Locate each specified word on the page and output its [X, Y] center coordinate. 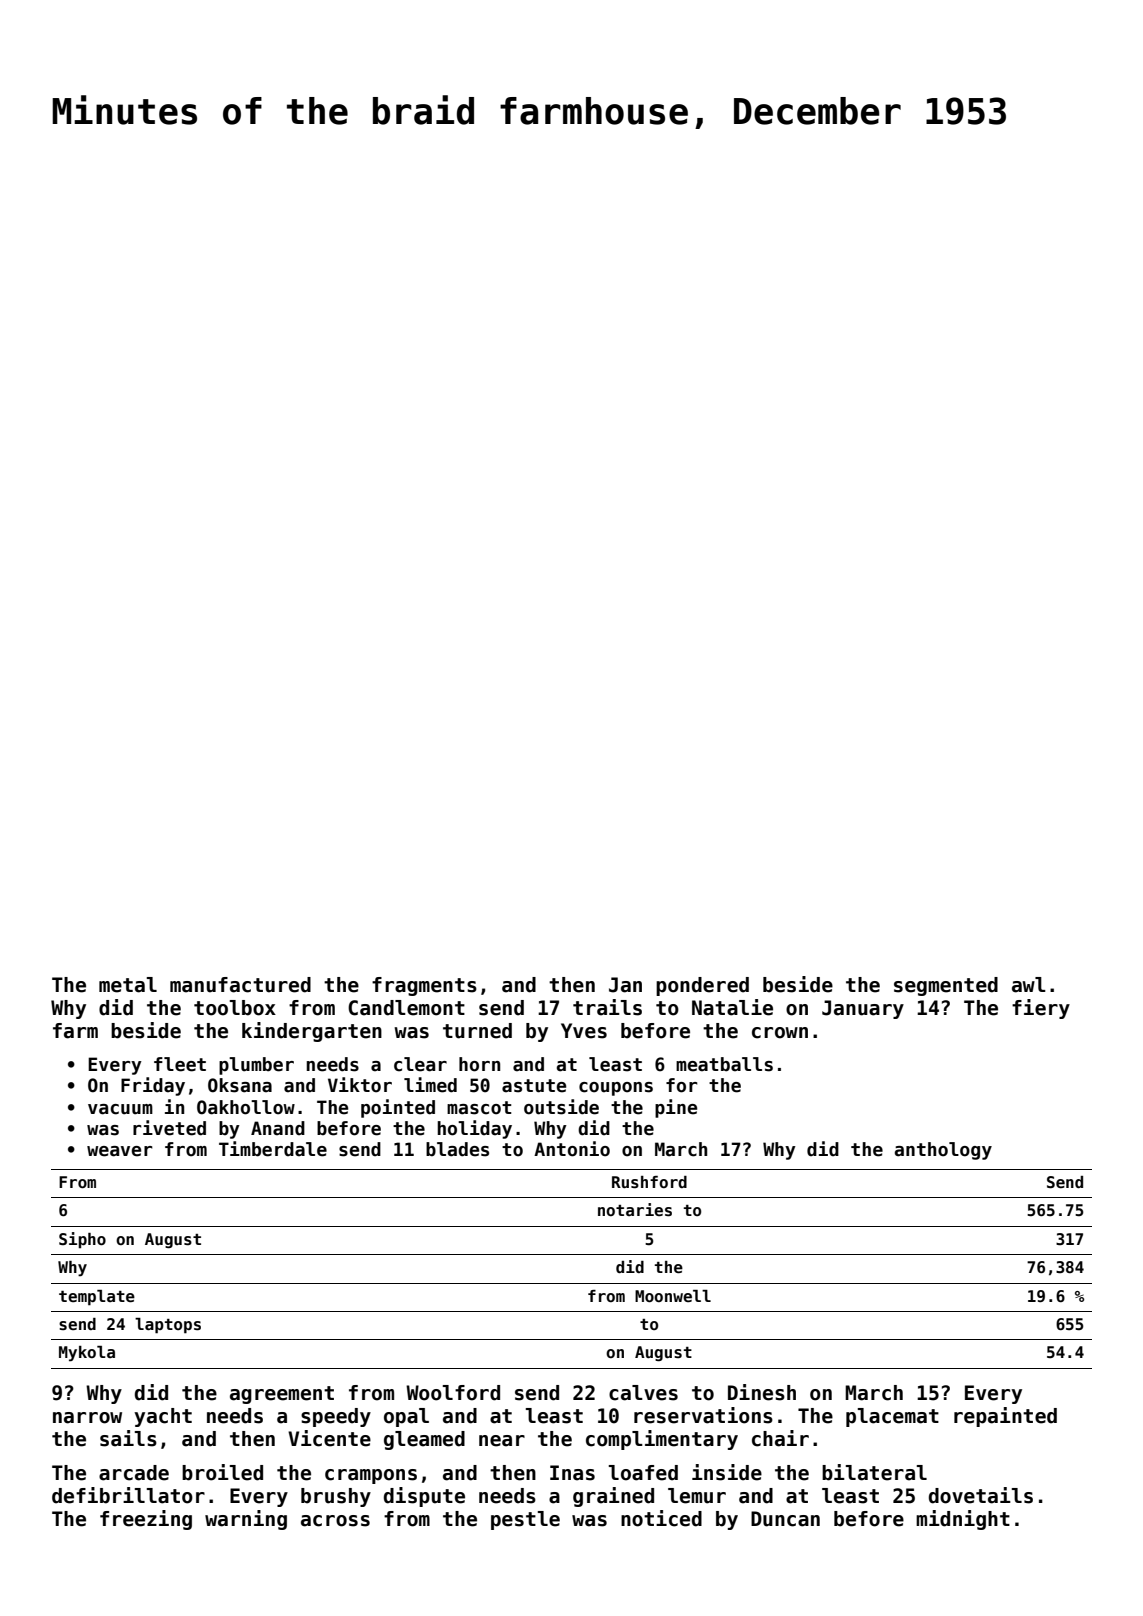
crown [780, 1033]
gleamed [424, 1440]
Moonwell [673, 1296]
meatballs [724, 1064]
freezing [146, 1520]
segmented [946, 986]
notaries [635, 1210]
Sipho [82, 1240]
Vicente [329, 1438]
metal [128, 985]
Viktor [360, 1085]
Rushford [649, 1182]
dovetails [981, 1495]
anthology [943, 1151]
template [97, 1298]
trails [607, 1007]
